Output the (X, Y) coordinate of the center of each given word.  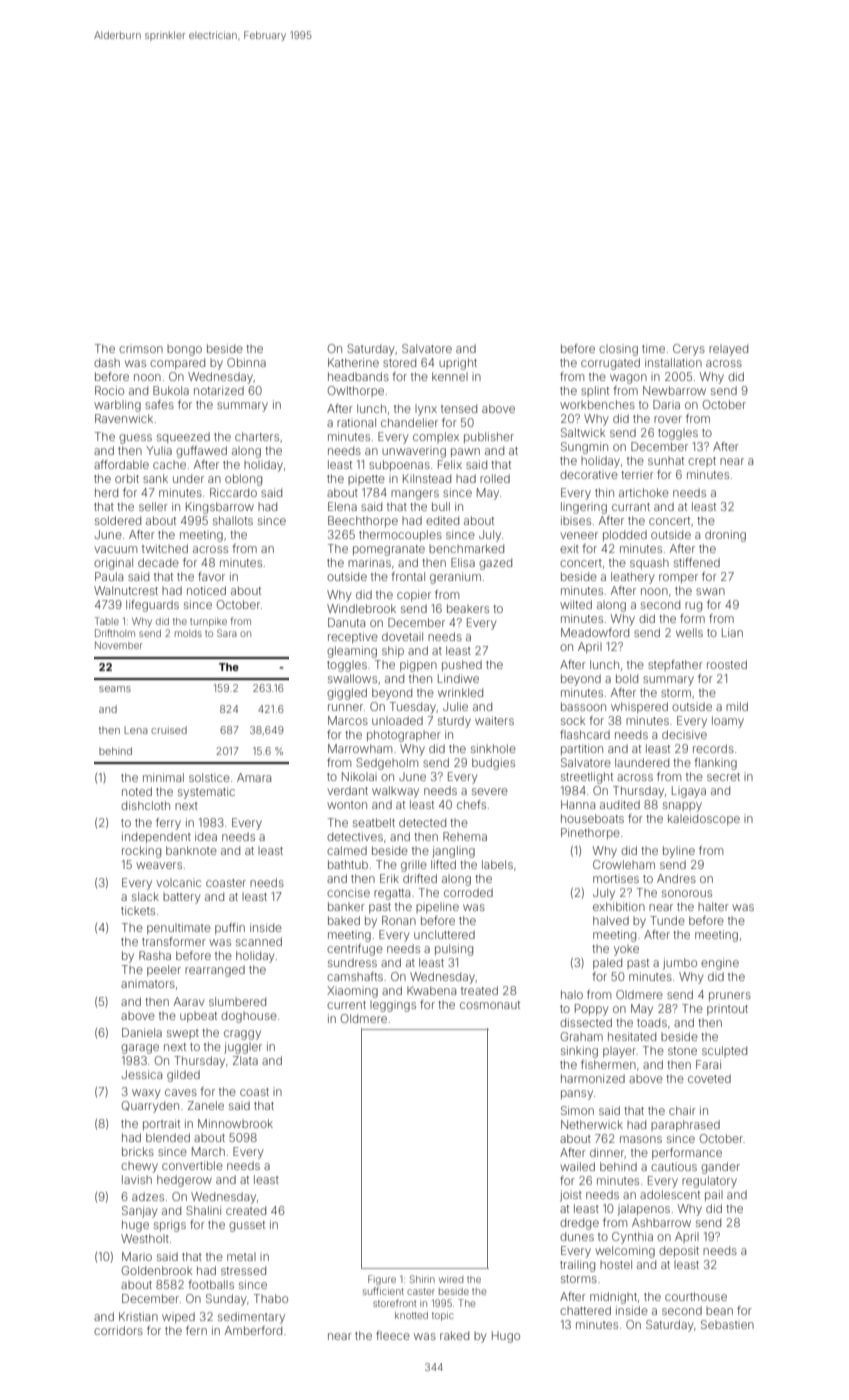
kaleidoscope (704, 819)
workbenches (597, 404)
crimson (141, 348)
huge (135, 1226)
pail (714, 1195)
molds (188, 633)
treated (479, 990)
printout (727, 1009)
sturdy (454, 722)
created (246, 1210)
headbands (358, 376)
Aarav (189, 1001)
